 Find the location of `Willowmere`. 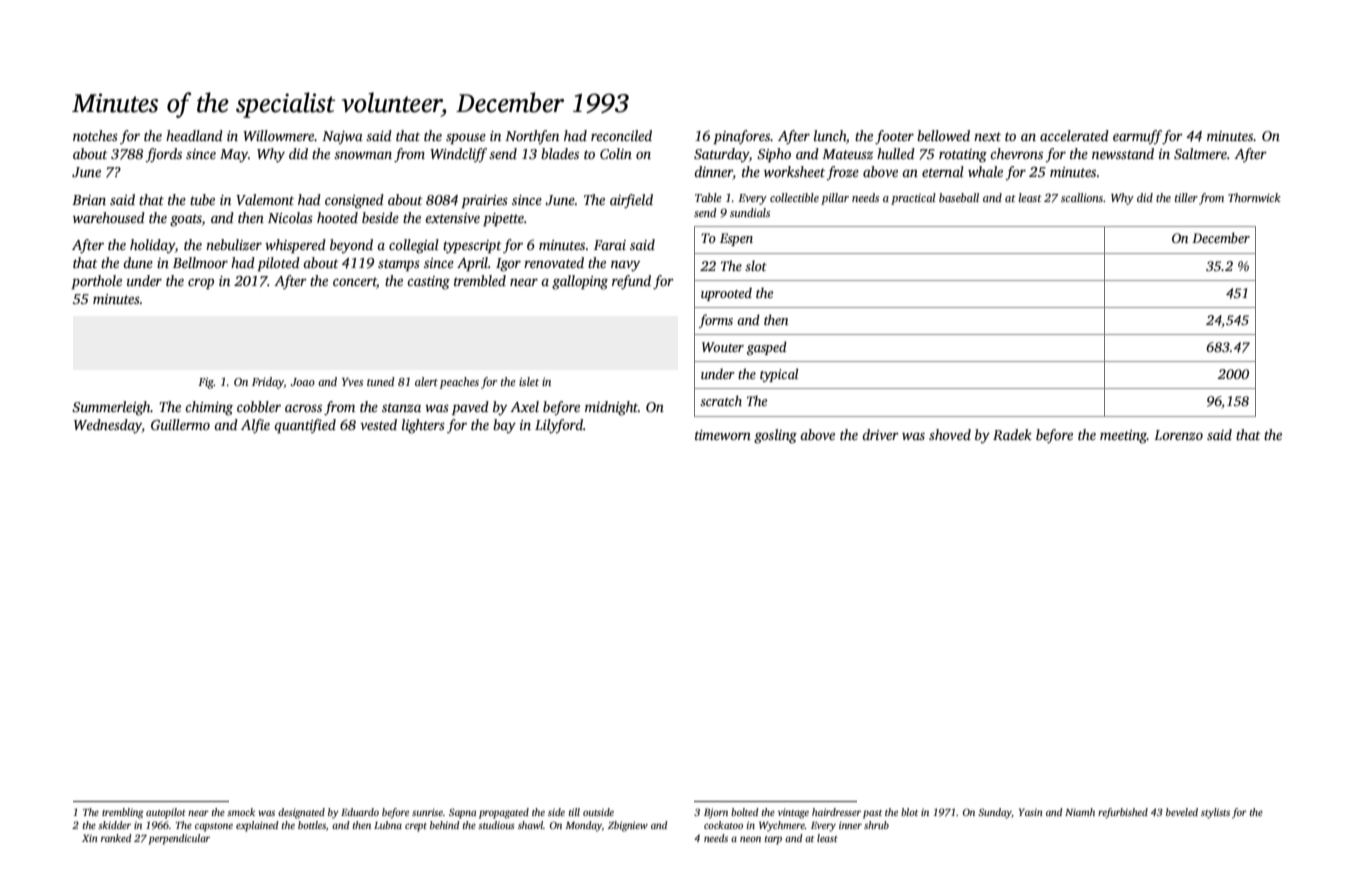

Willowmere is located at coordinates (279, 135).
